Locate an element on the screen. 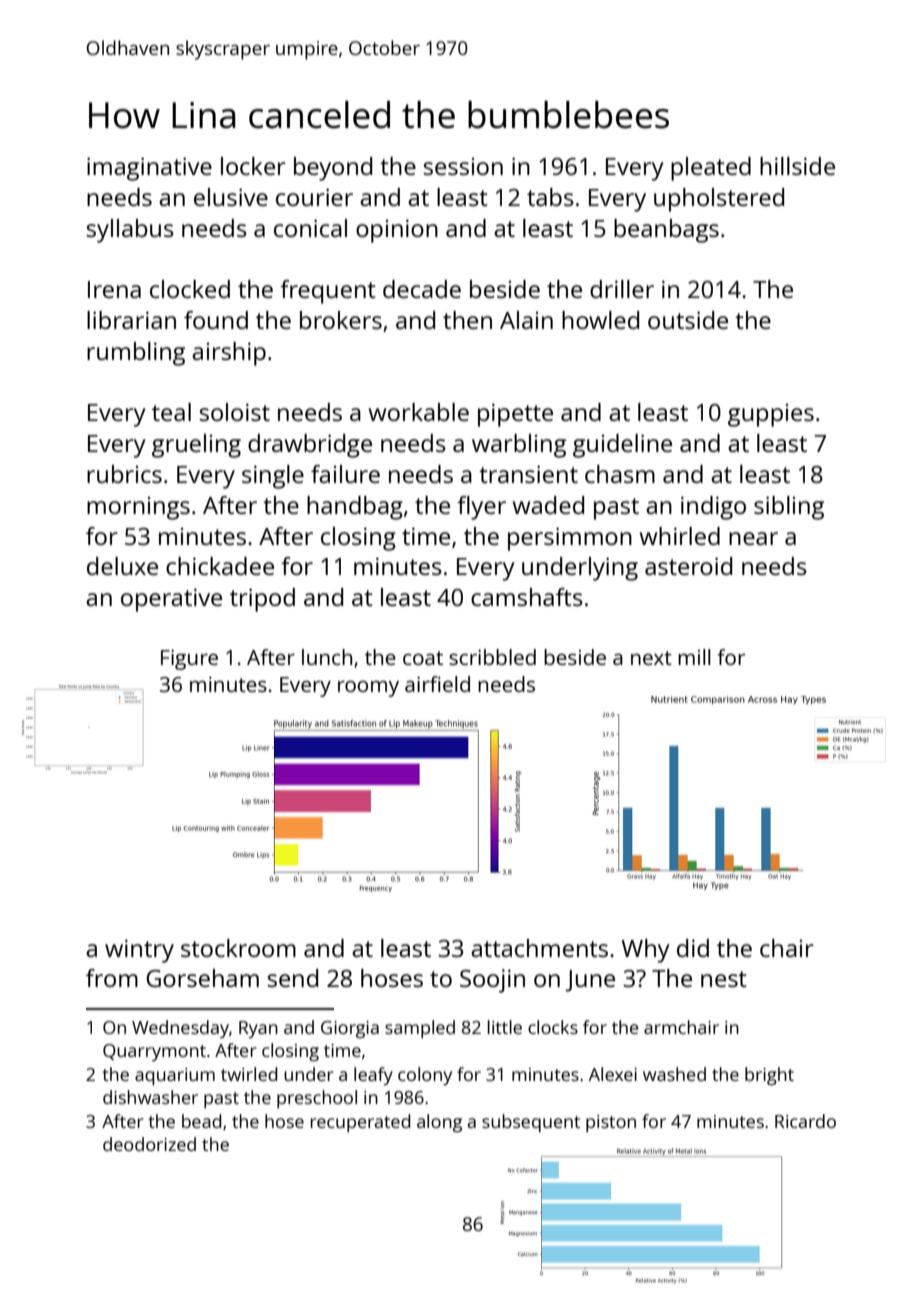 Image resolution: width=924 pixels, height=1311 pixels. teal is located at coordinates (171, 412).
